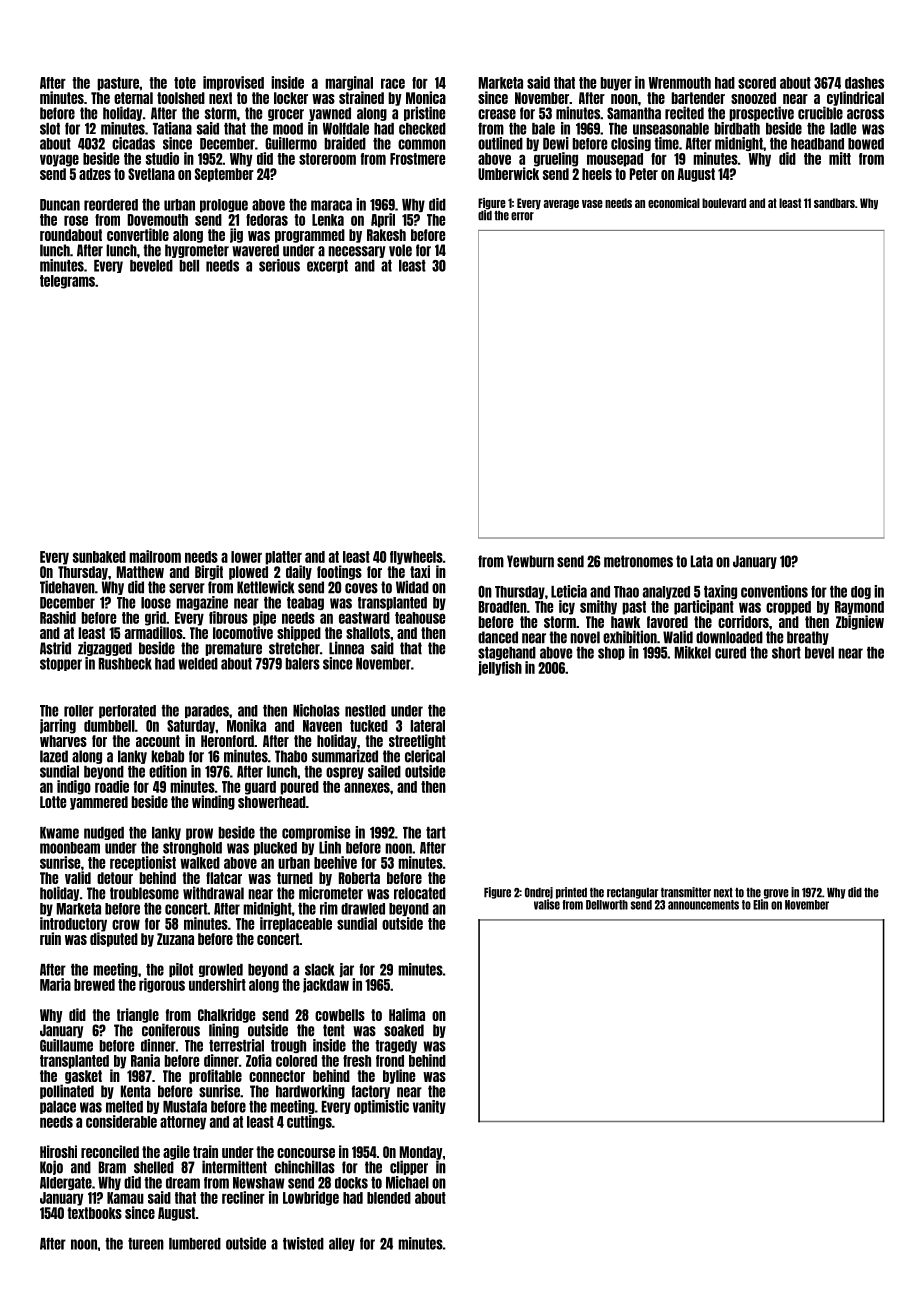  Describe the element at coordinates (283, 558) in the screenshot. I see `platter` at that location.
